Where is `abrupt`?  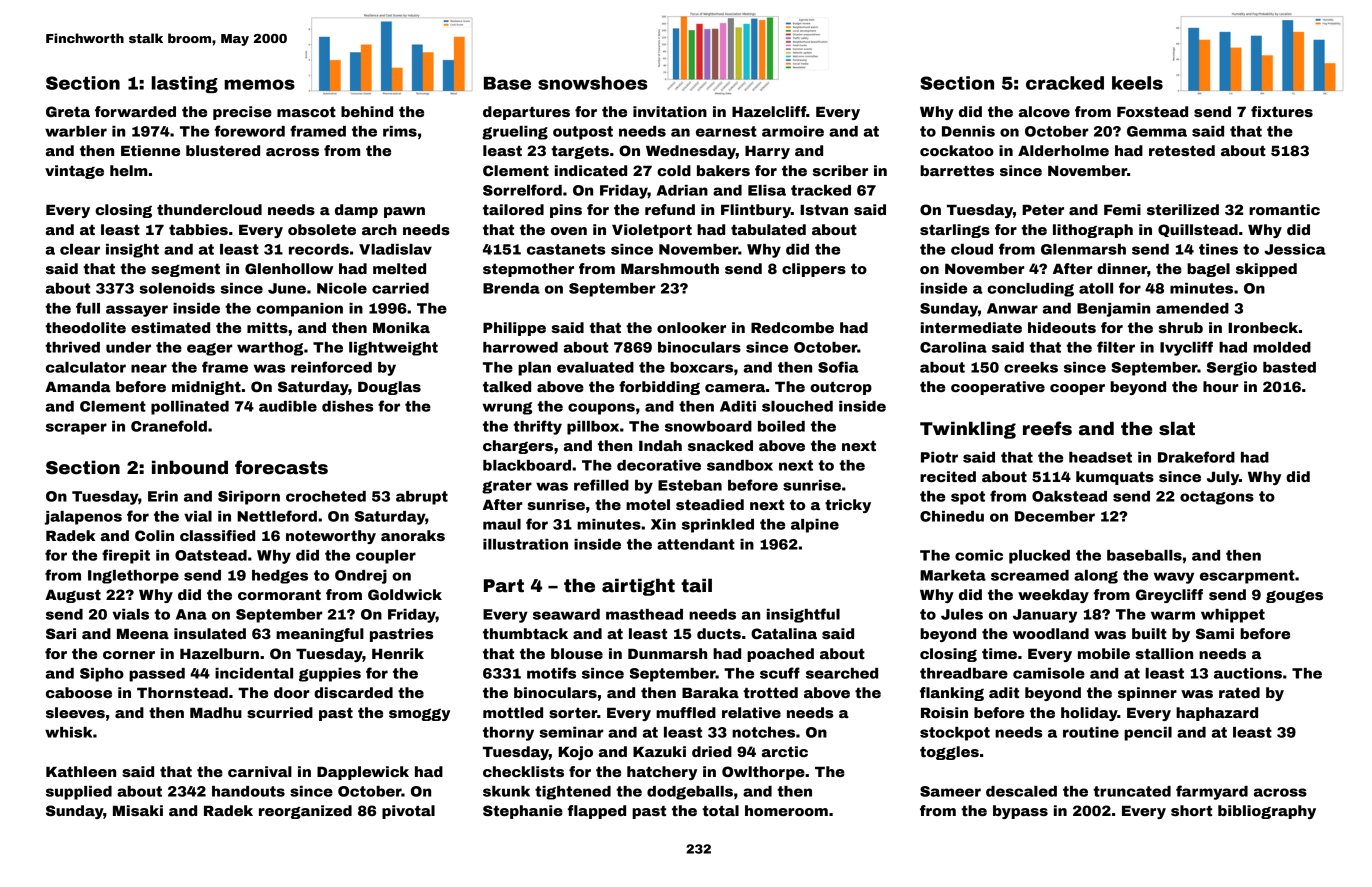 abrupt is located at coordinates (422, 498).
